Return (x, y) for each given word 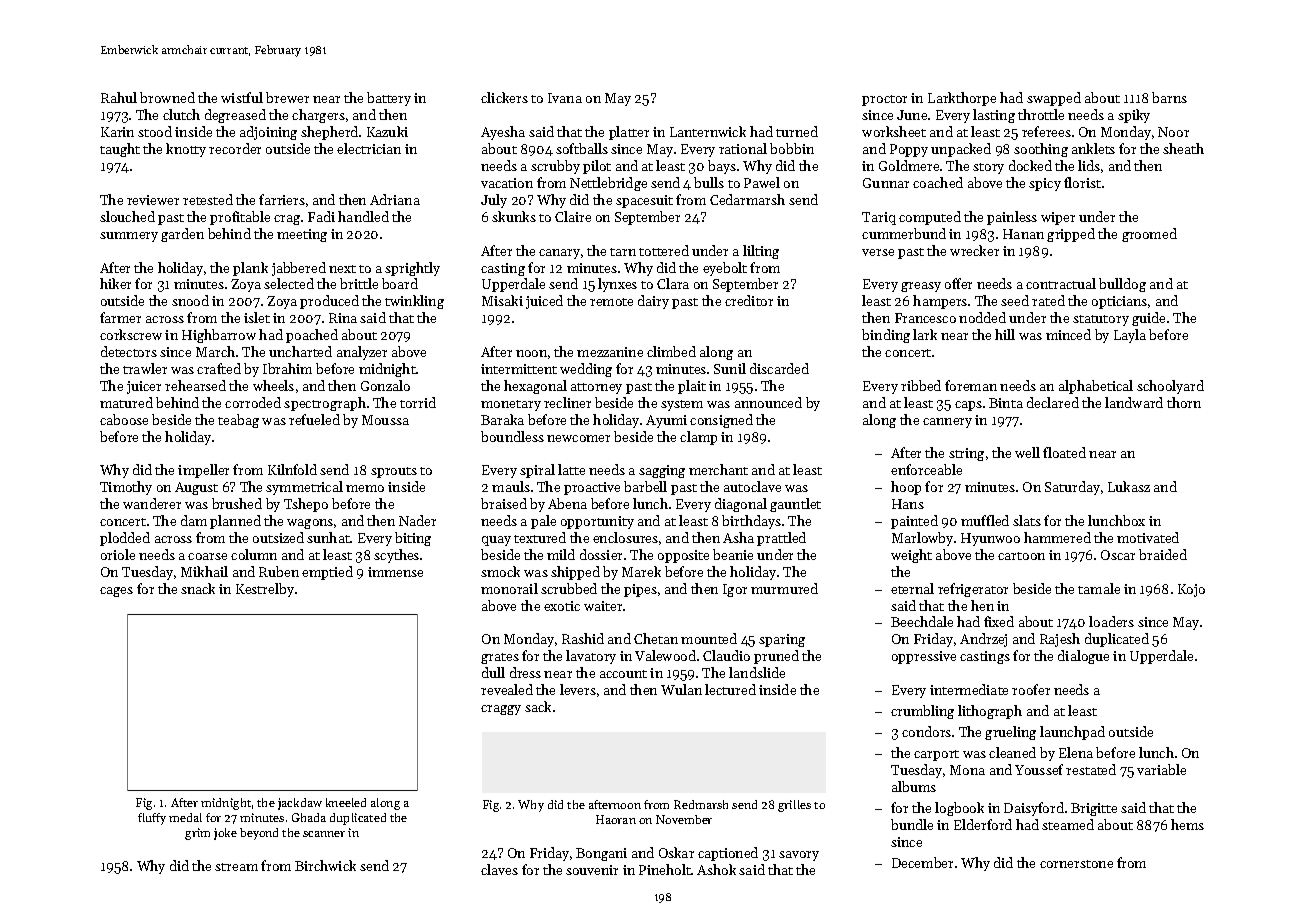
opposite (683, 556)
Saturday (1072, 488)
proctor (884, 100)
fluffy (152, 819)
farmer (120, 317)
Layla (1130, 336)
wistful (242, 97)
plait (692, 387)
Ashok (716, 869)
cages (116, 592)
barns (1169, 97)
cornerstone (1076, 864)
